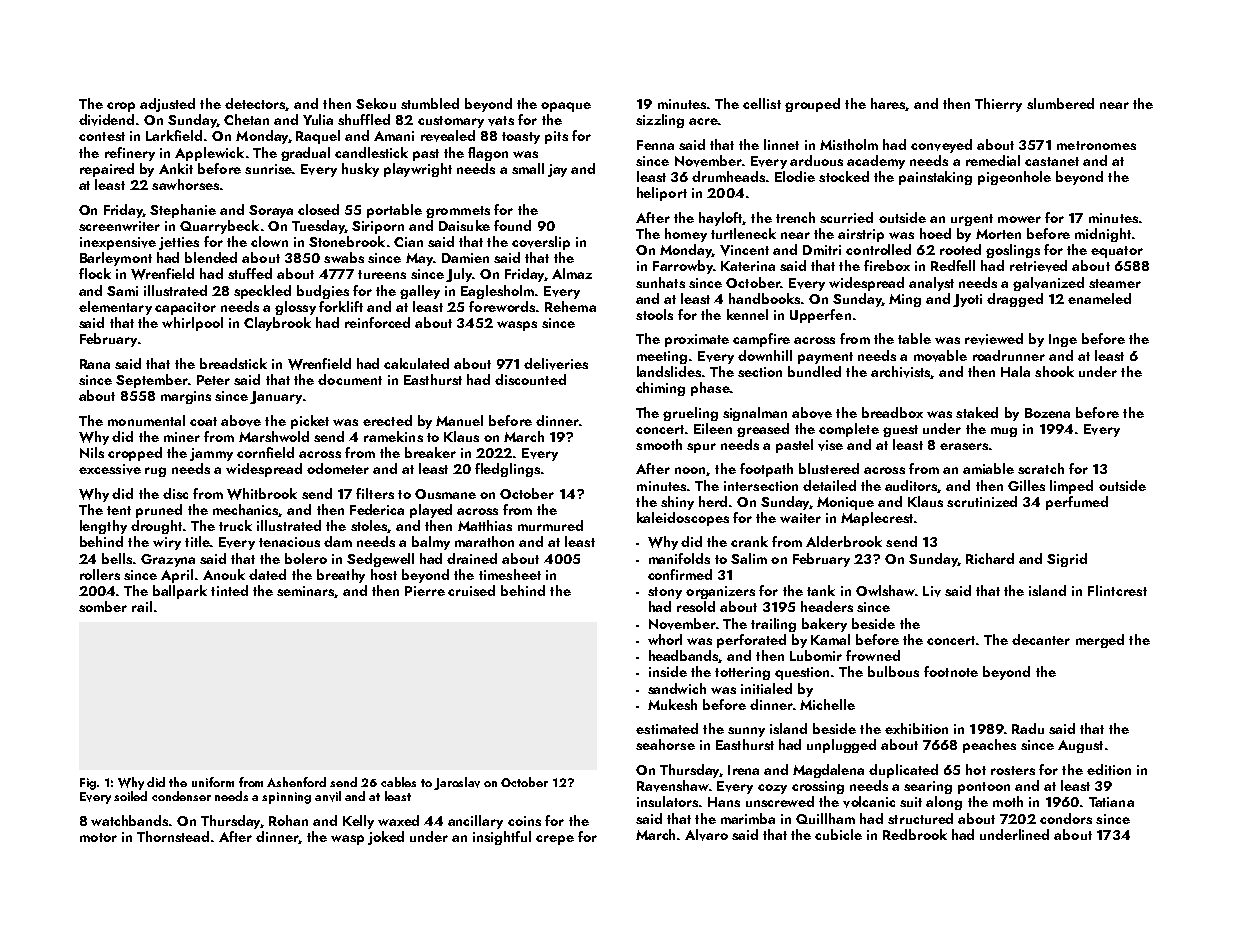  I want to click on January, so click(276, 397).
